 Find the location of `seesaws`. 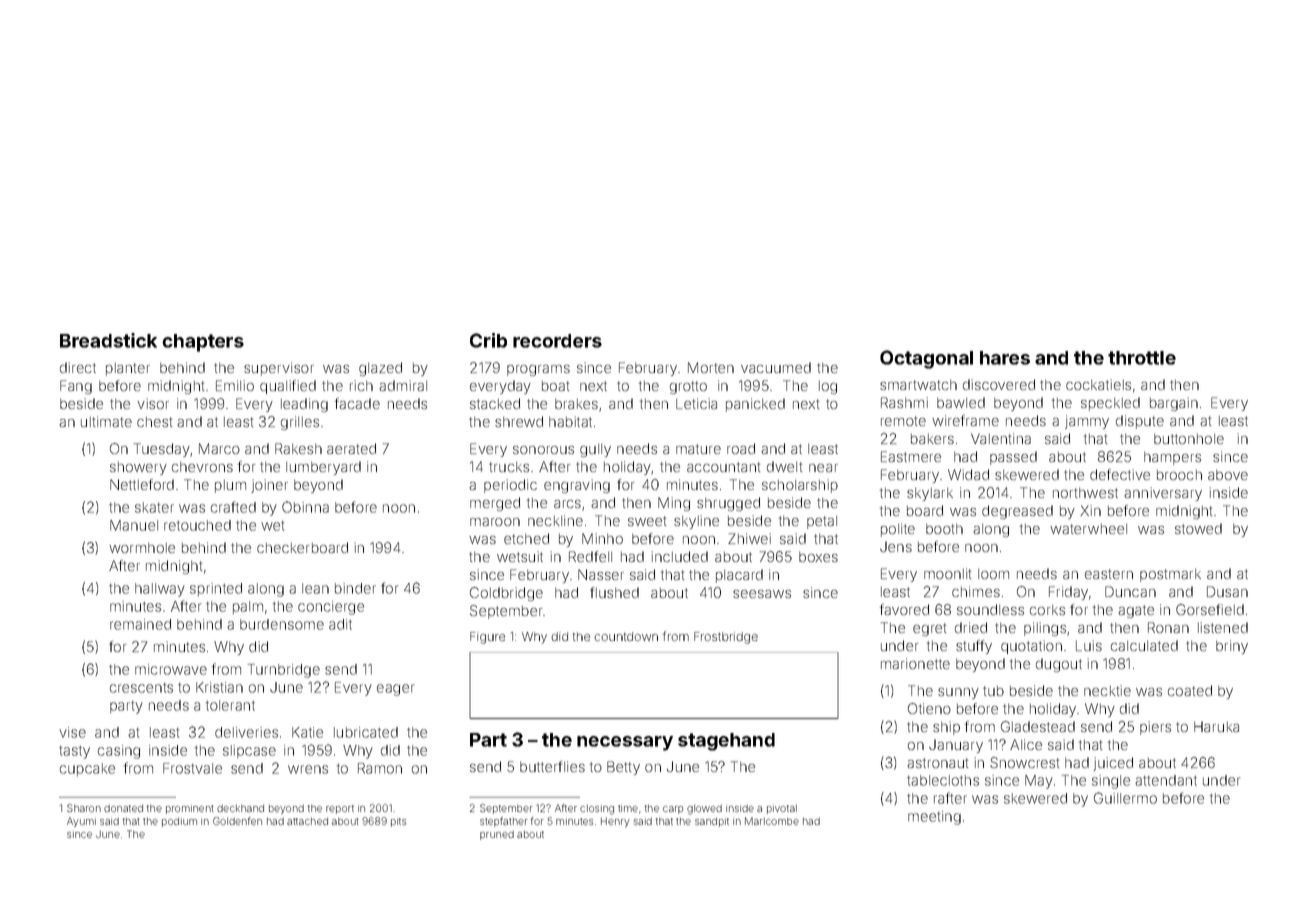

seesaws is located at coordinates (762, 594).
